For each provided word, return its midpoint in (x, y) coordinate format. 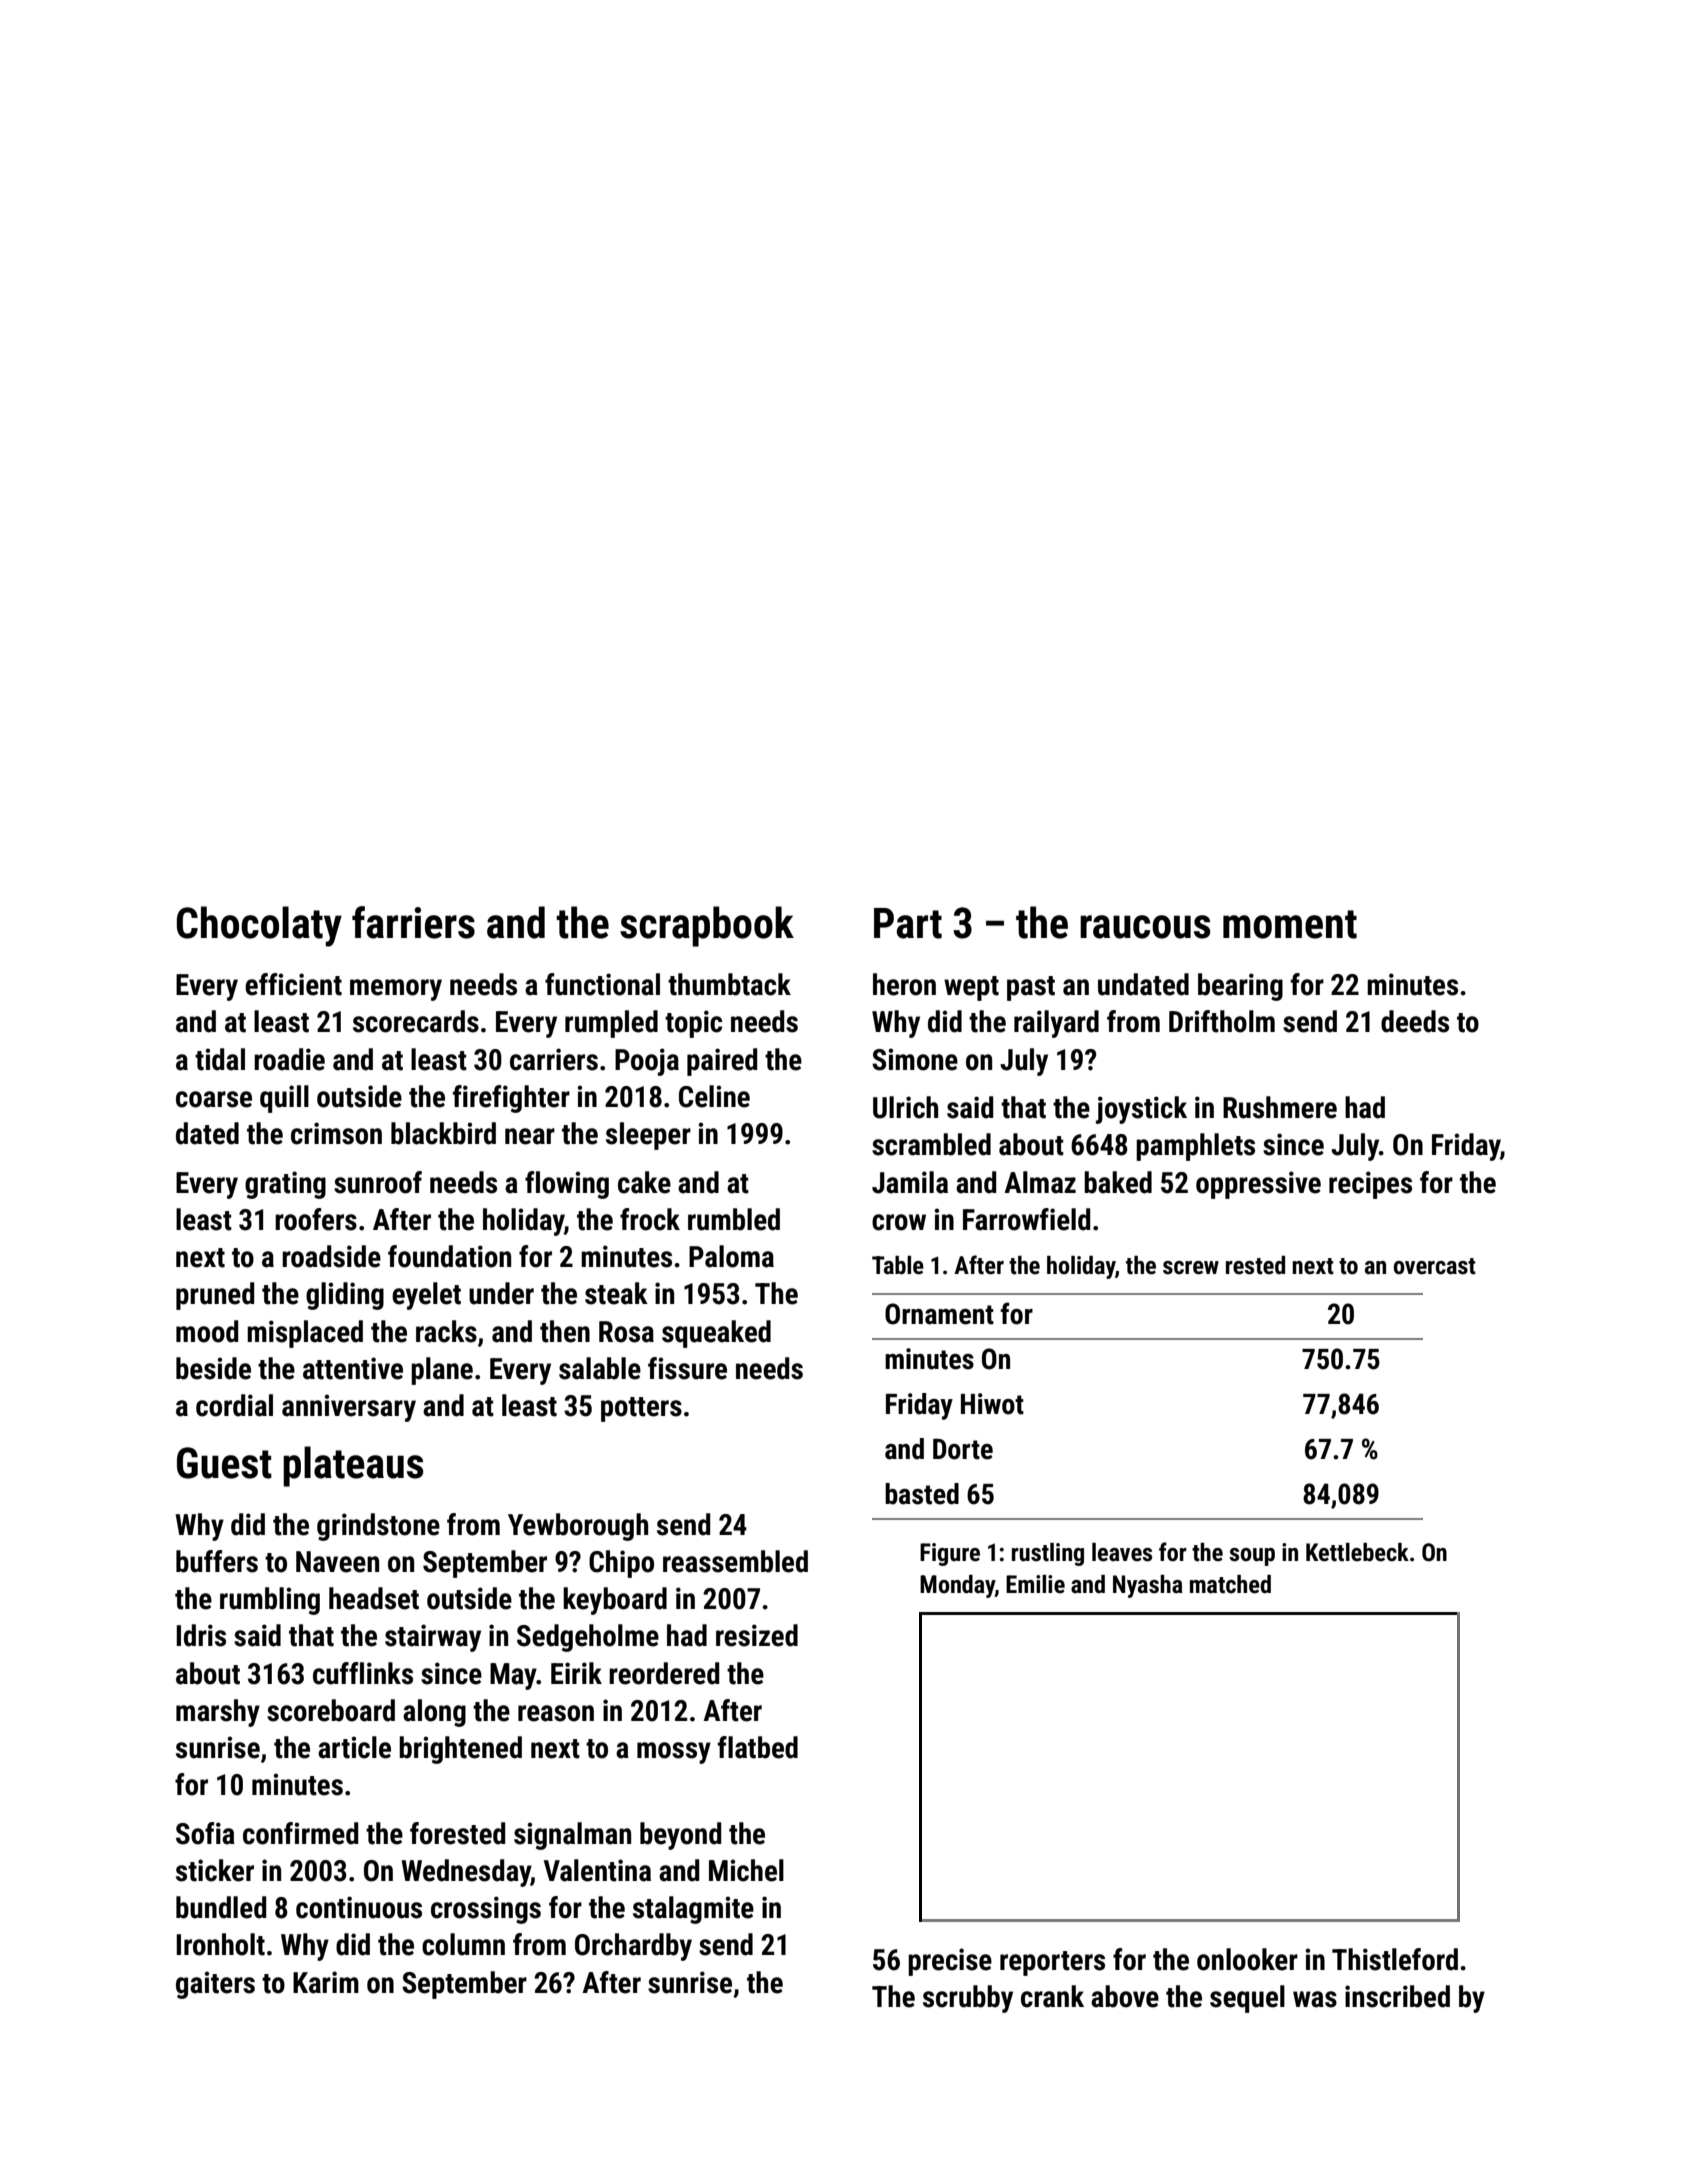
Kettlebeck (1357, 1552)
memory (396, 990)
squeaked (716, 1334)
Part (908, 923)
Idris (201, 1635)
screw (1191, 1268)
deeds (1415, 1021)
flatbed (758, 1747)
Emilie (1035, 1584)
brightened (460, 1750)
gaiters (215, 1985)
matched (1230, 1584)
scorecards (416, 1021)
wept (971, 988)
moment (1290, 924)
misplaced (305, 1334)
